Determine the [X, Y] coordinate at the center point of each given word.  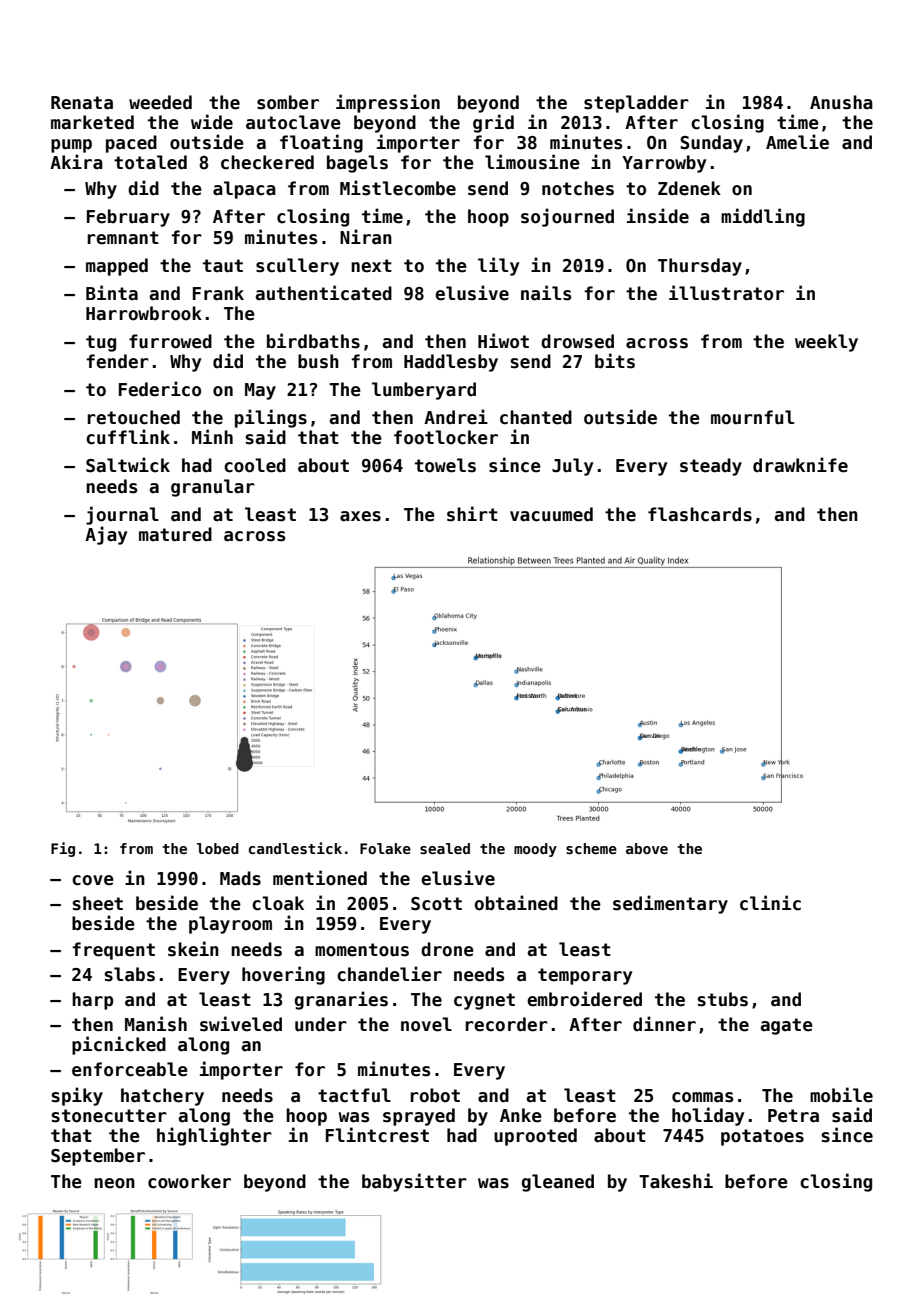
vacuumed [551, 514]
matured [175, 534]
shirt [472, 514]
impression [388, 103]
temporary [585, 976]
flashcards [700, 514]
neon [114, 1183]
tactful [354, 1095]
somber [288, 102]
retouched [133, 417]
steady [711, 467]
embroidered [584, 999]
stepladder [636, 104]
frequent [113, 951]
